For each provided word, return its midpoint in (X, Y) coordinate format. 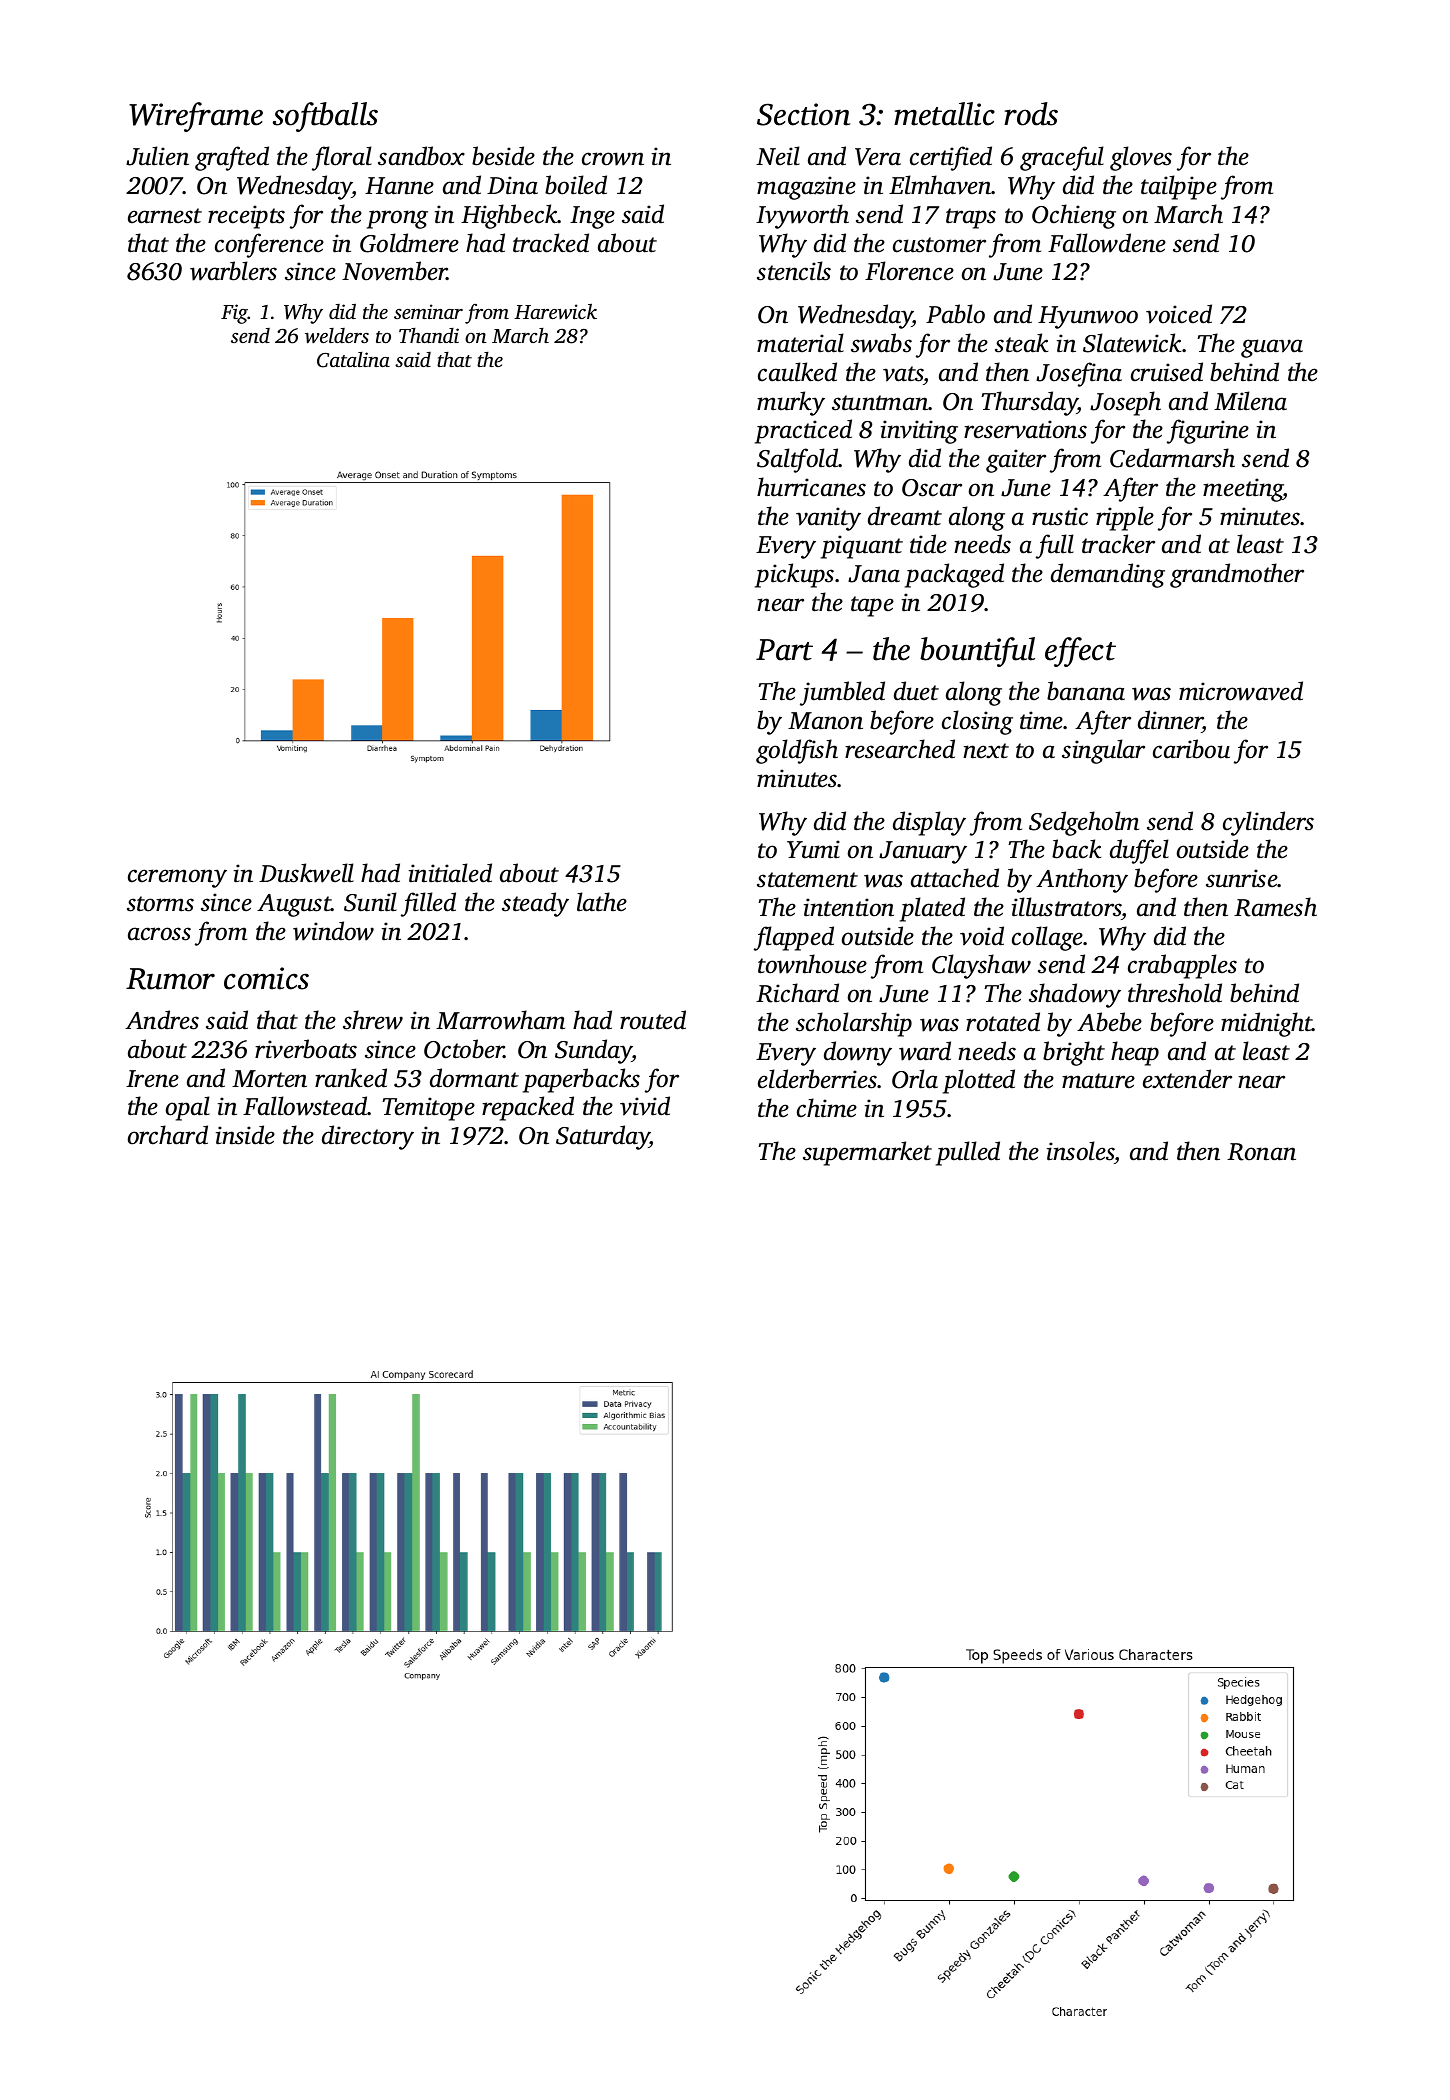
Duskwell (306, 873)
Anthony (1082, 880)
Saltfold (798, 460)
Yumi (813, 849)
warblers (233, 271)
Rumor (170, 979)
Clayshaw (981, 966)
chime (827, 1108)
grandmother (1237, 575)
